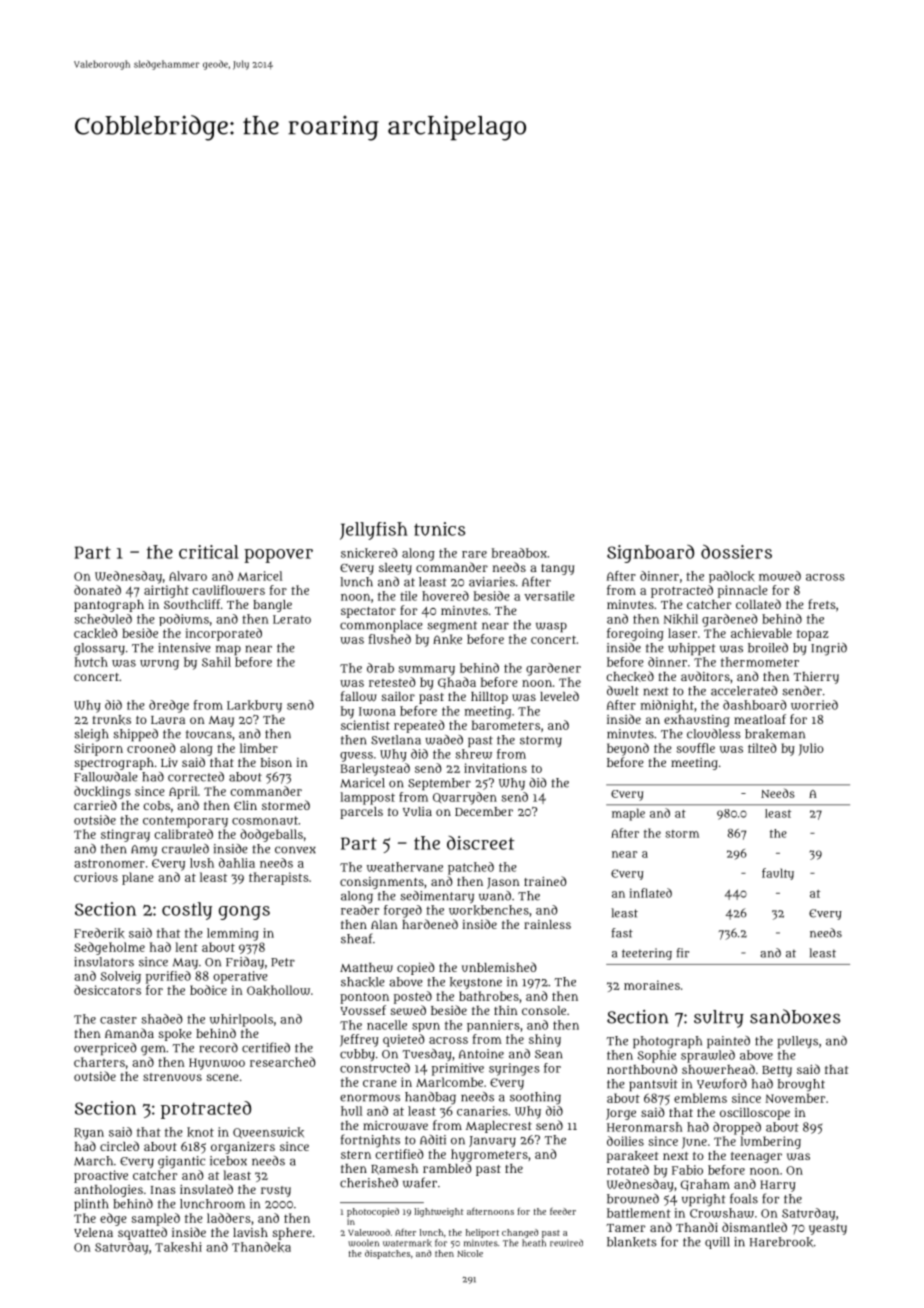 The height and width of the document is (1308, 924). What do you see at coordinates (209, 552) in the document?
I see `critical` at bounding box center [209, 552].
